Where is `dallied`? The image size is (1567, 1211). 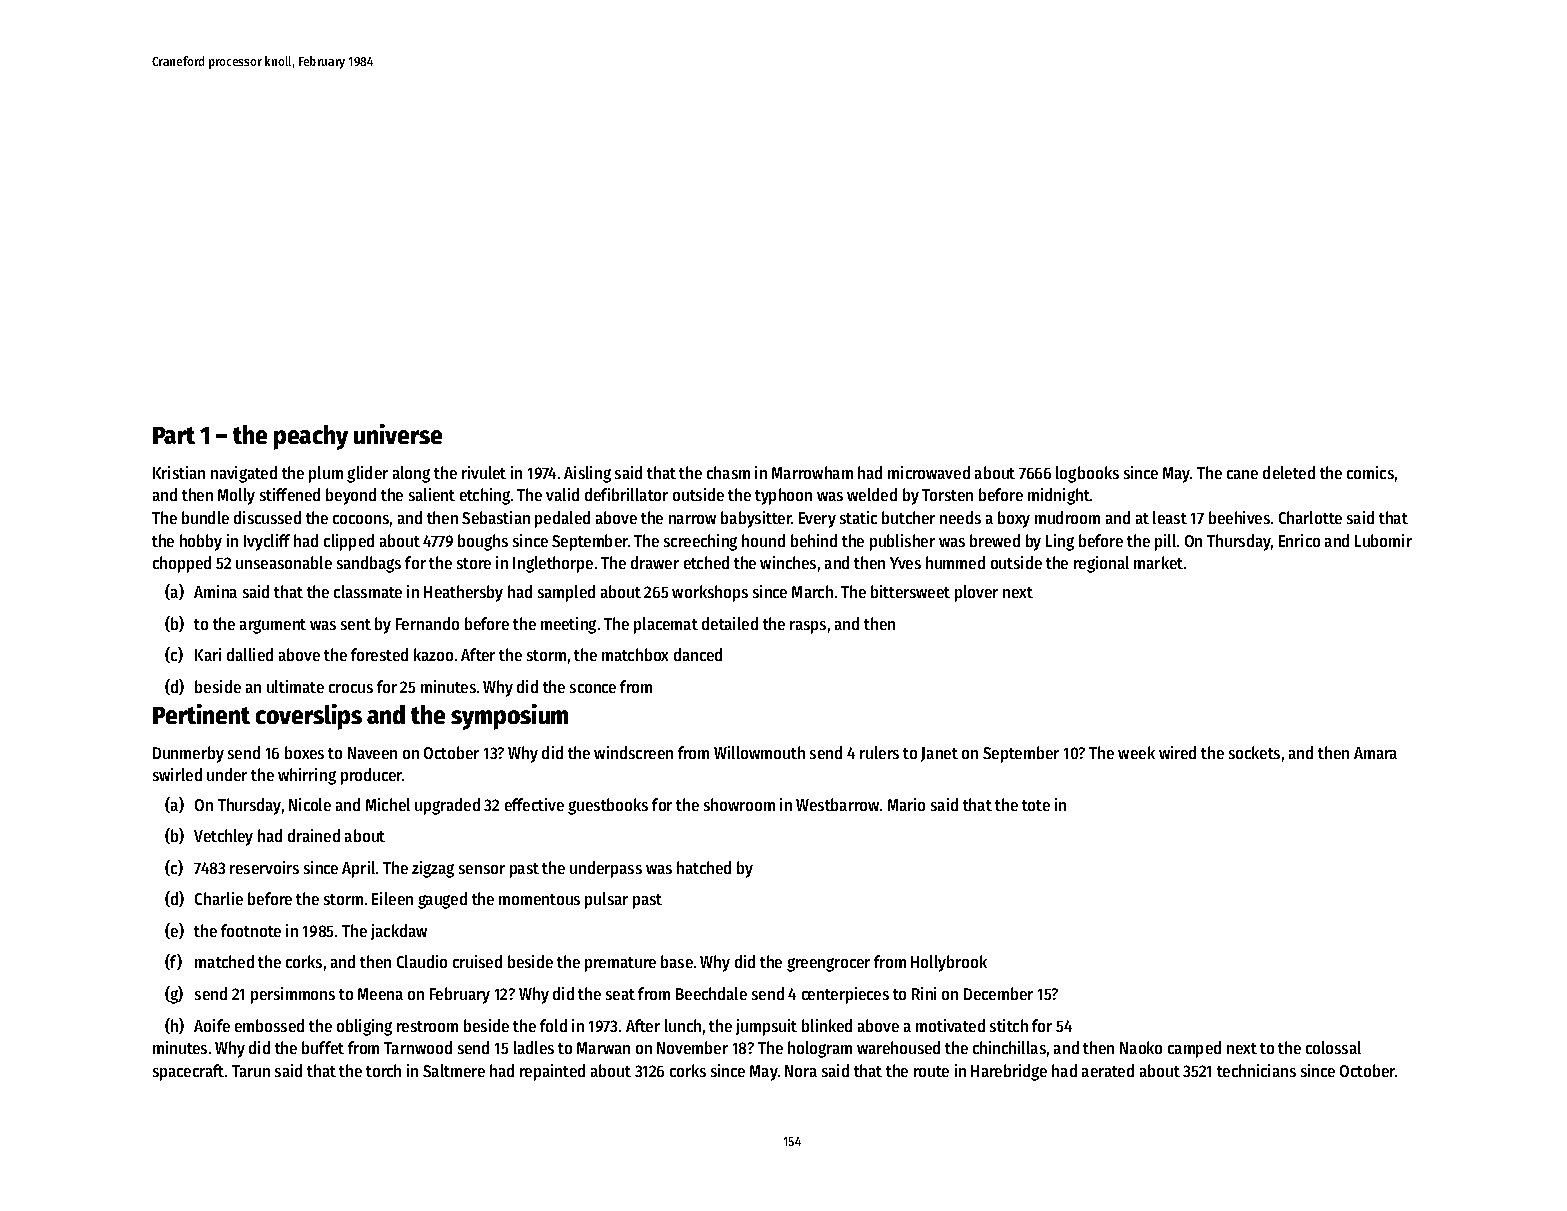 dallied is located at coordinates (250, 654).
